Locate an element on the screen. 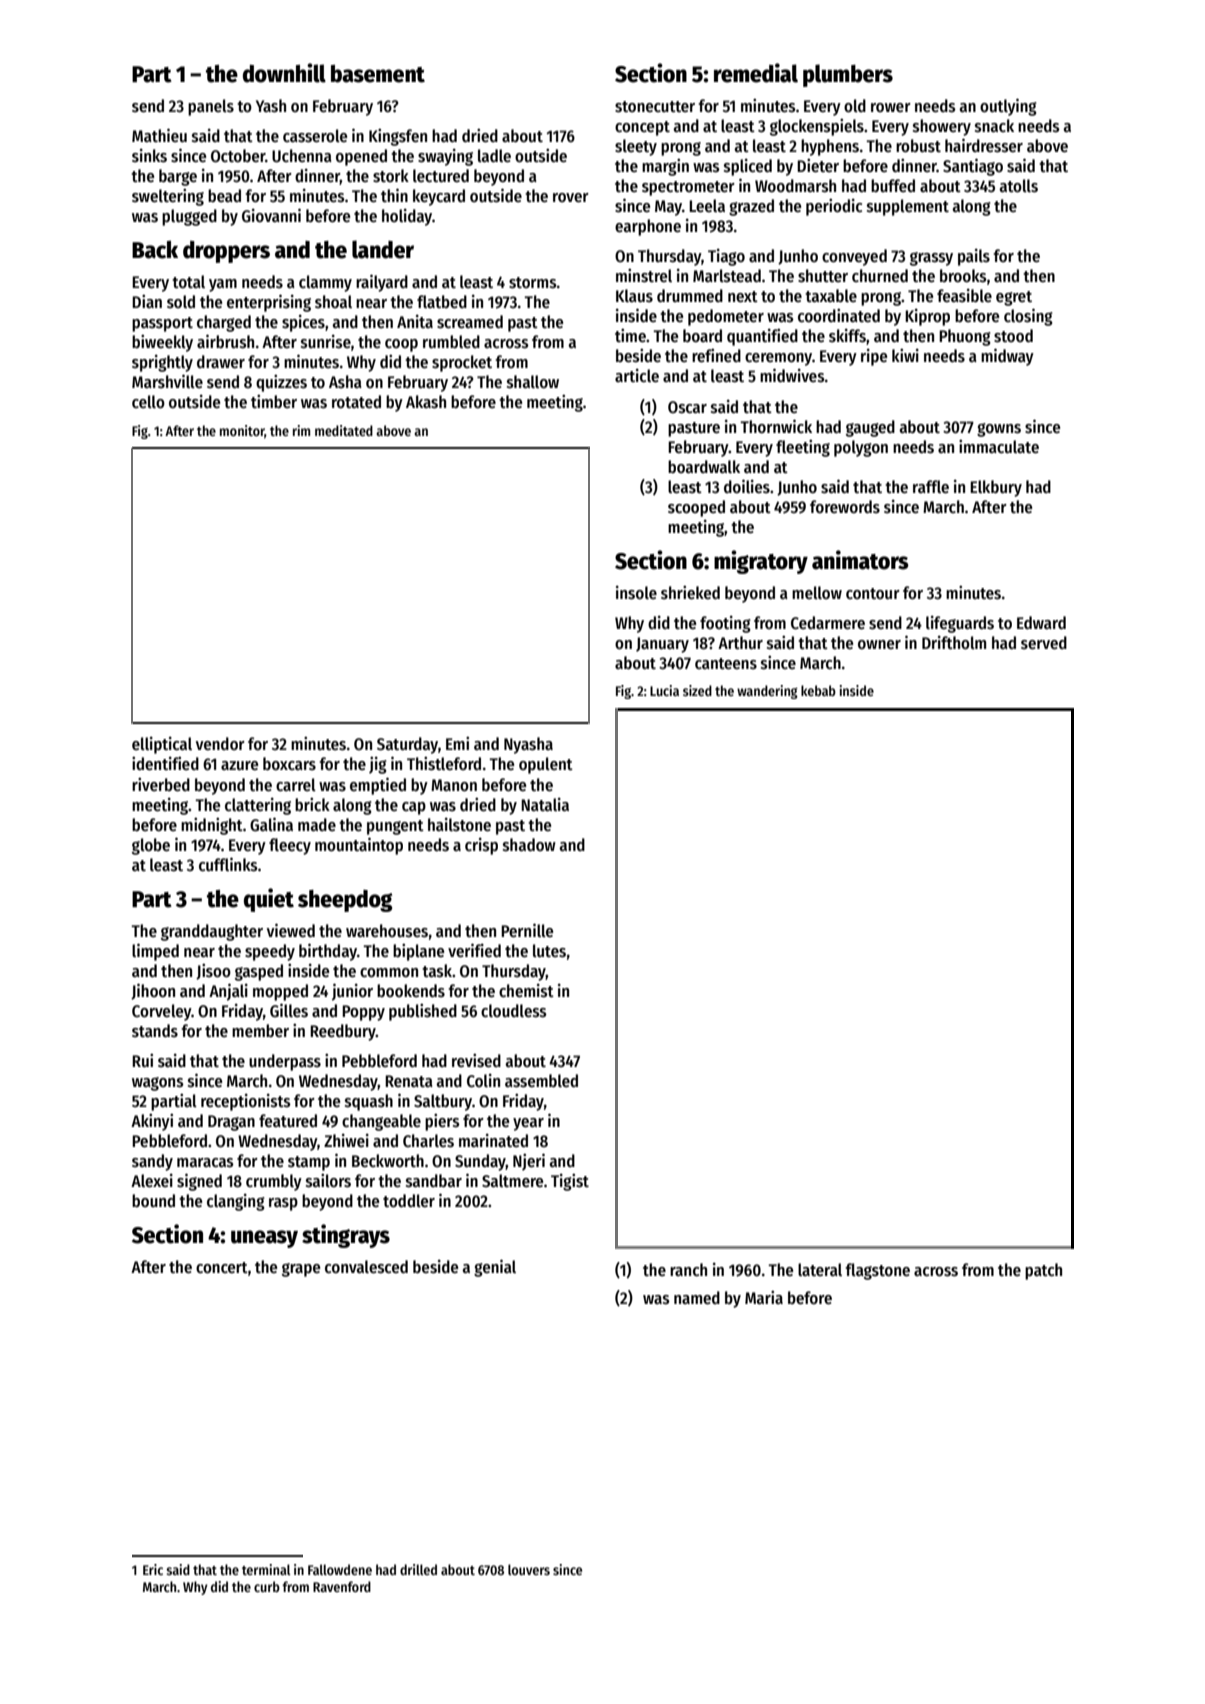  curb is located at coordinates (267, 1586).
